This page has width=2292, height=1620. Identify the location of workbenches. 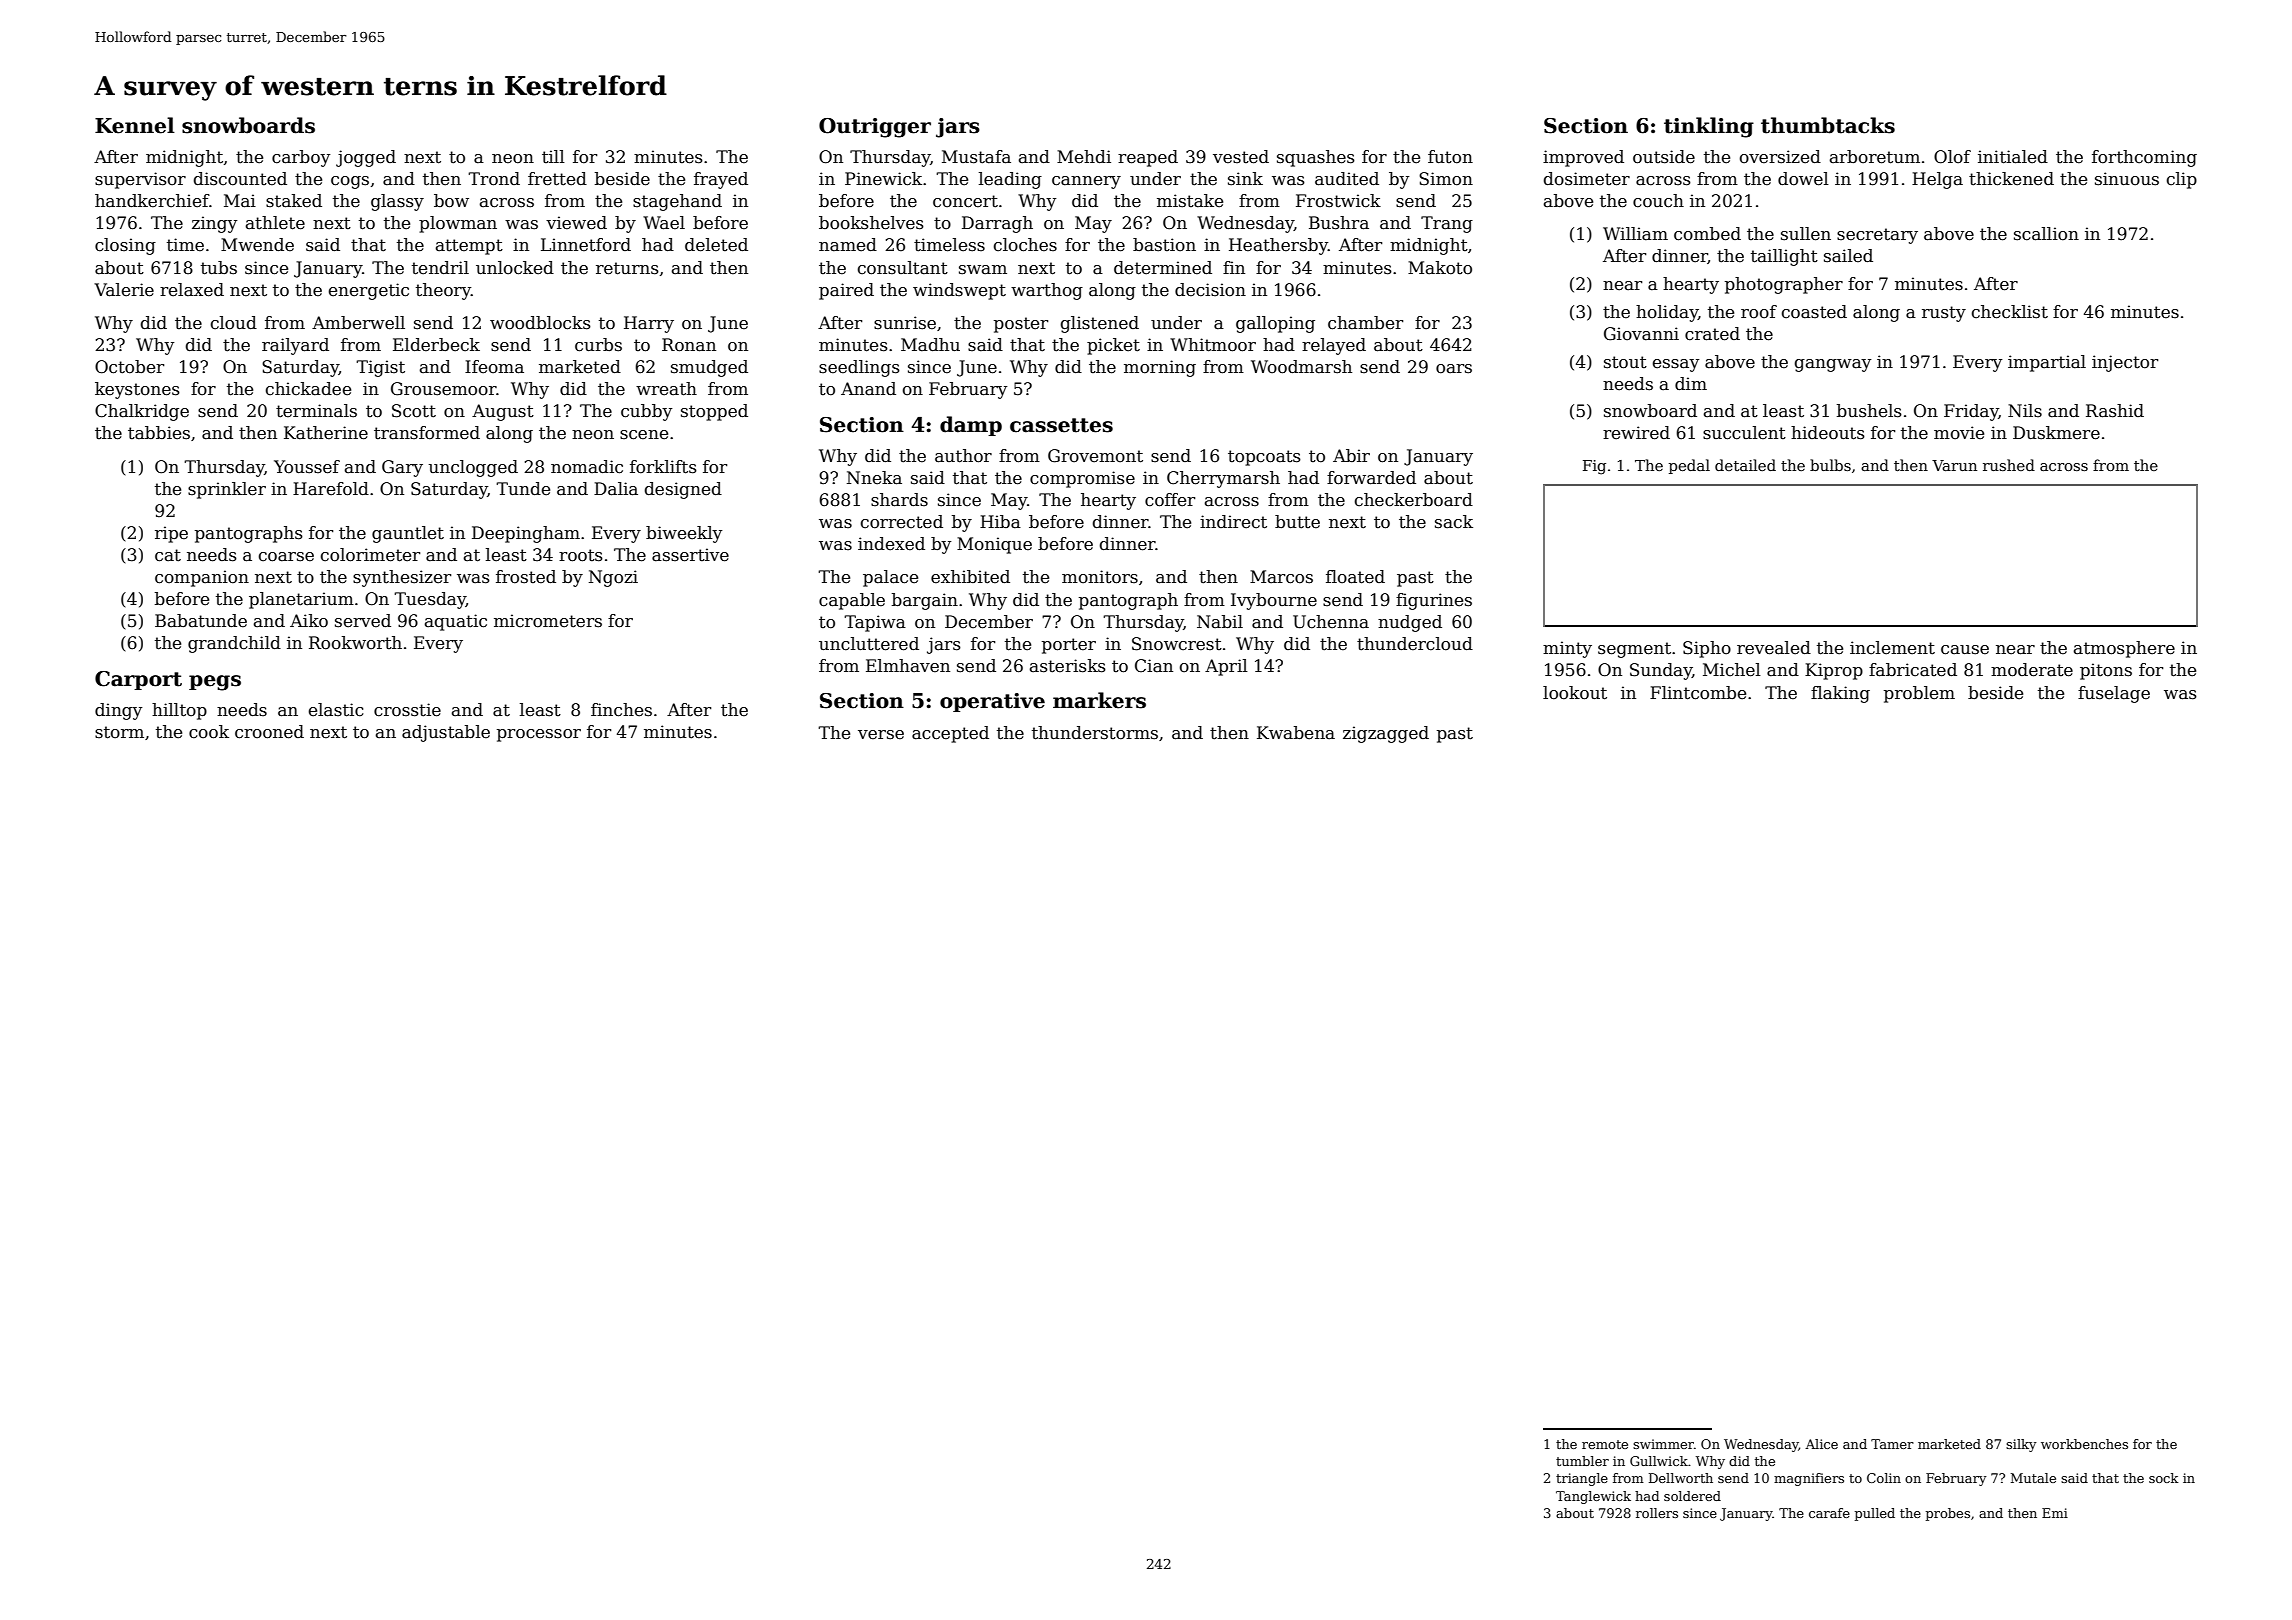
(2084, 1444).
